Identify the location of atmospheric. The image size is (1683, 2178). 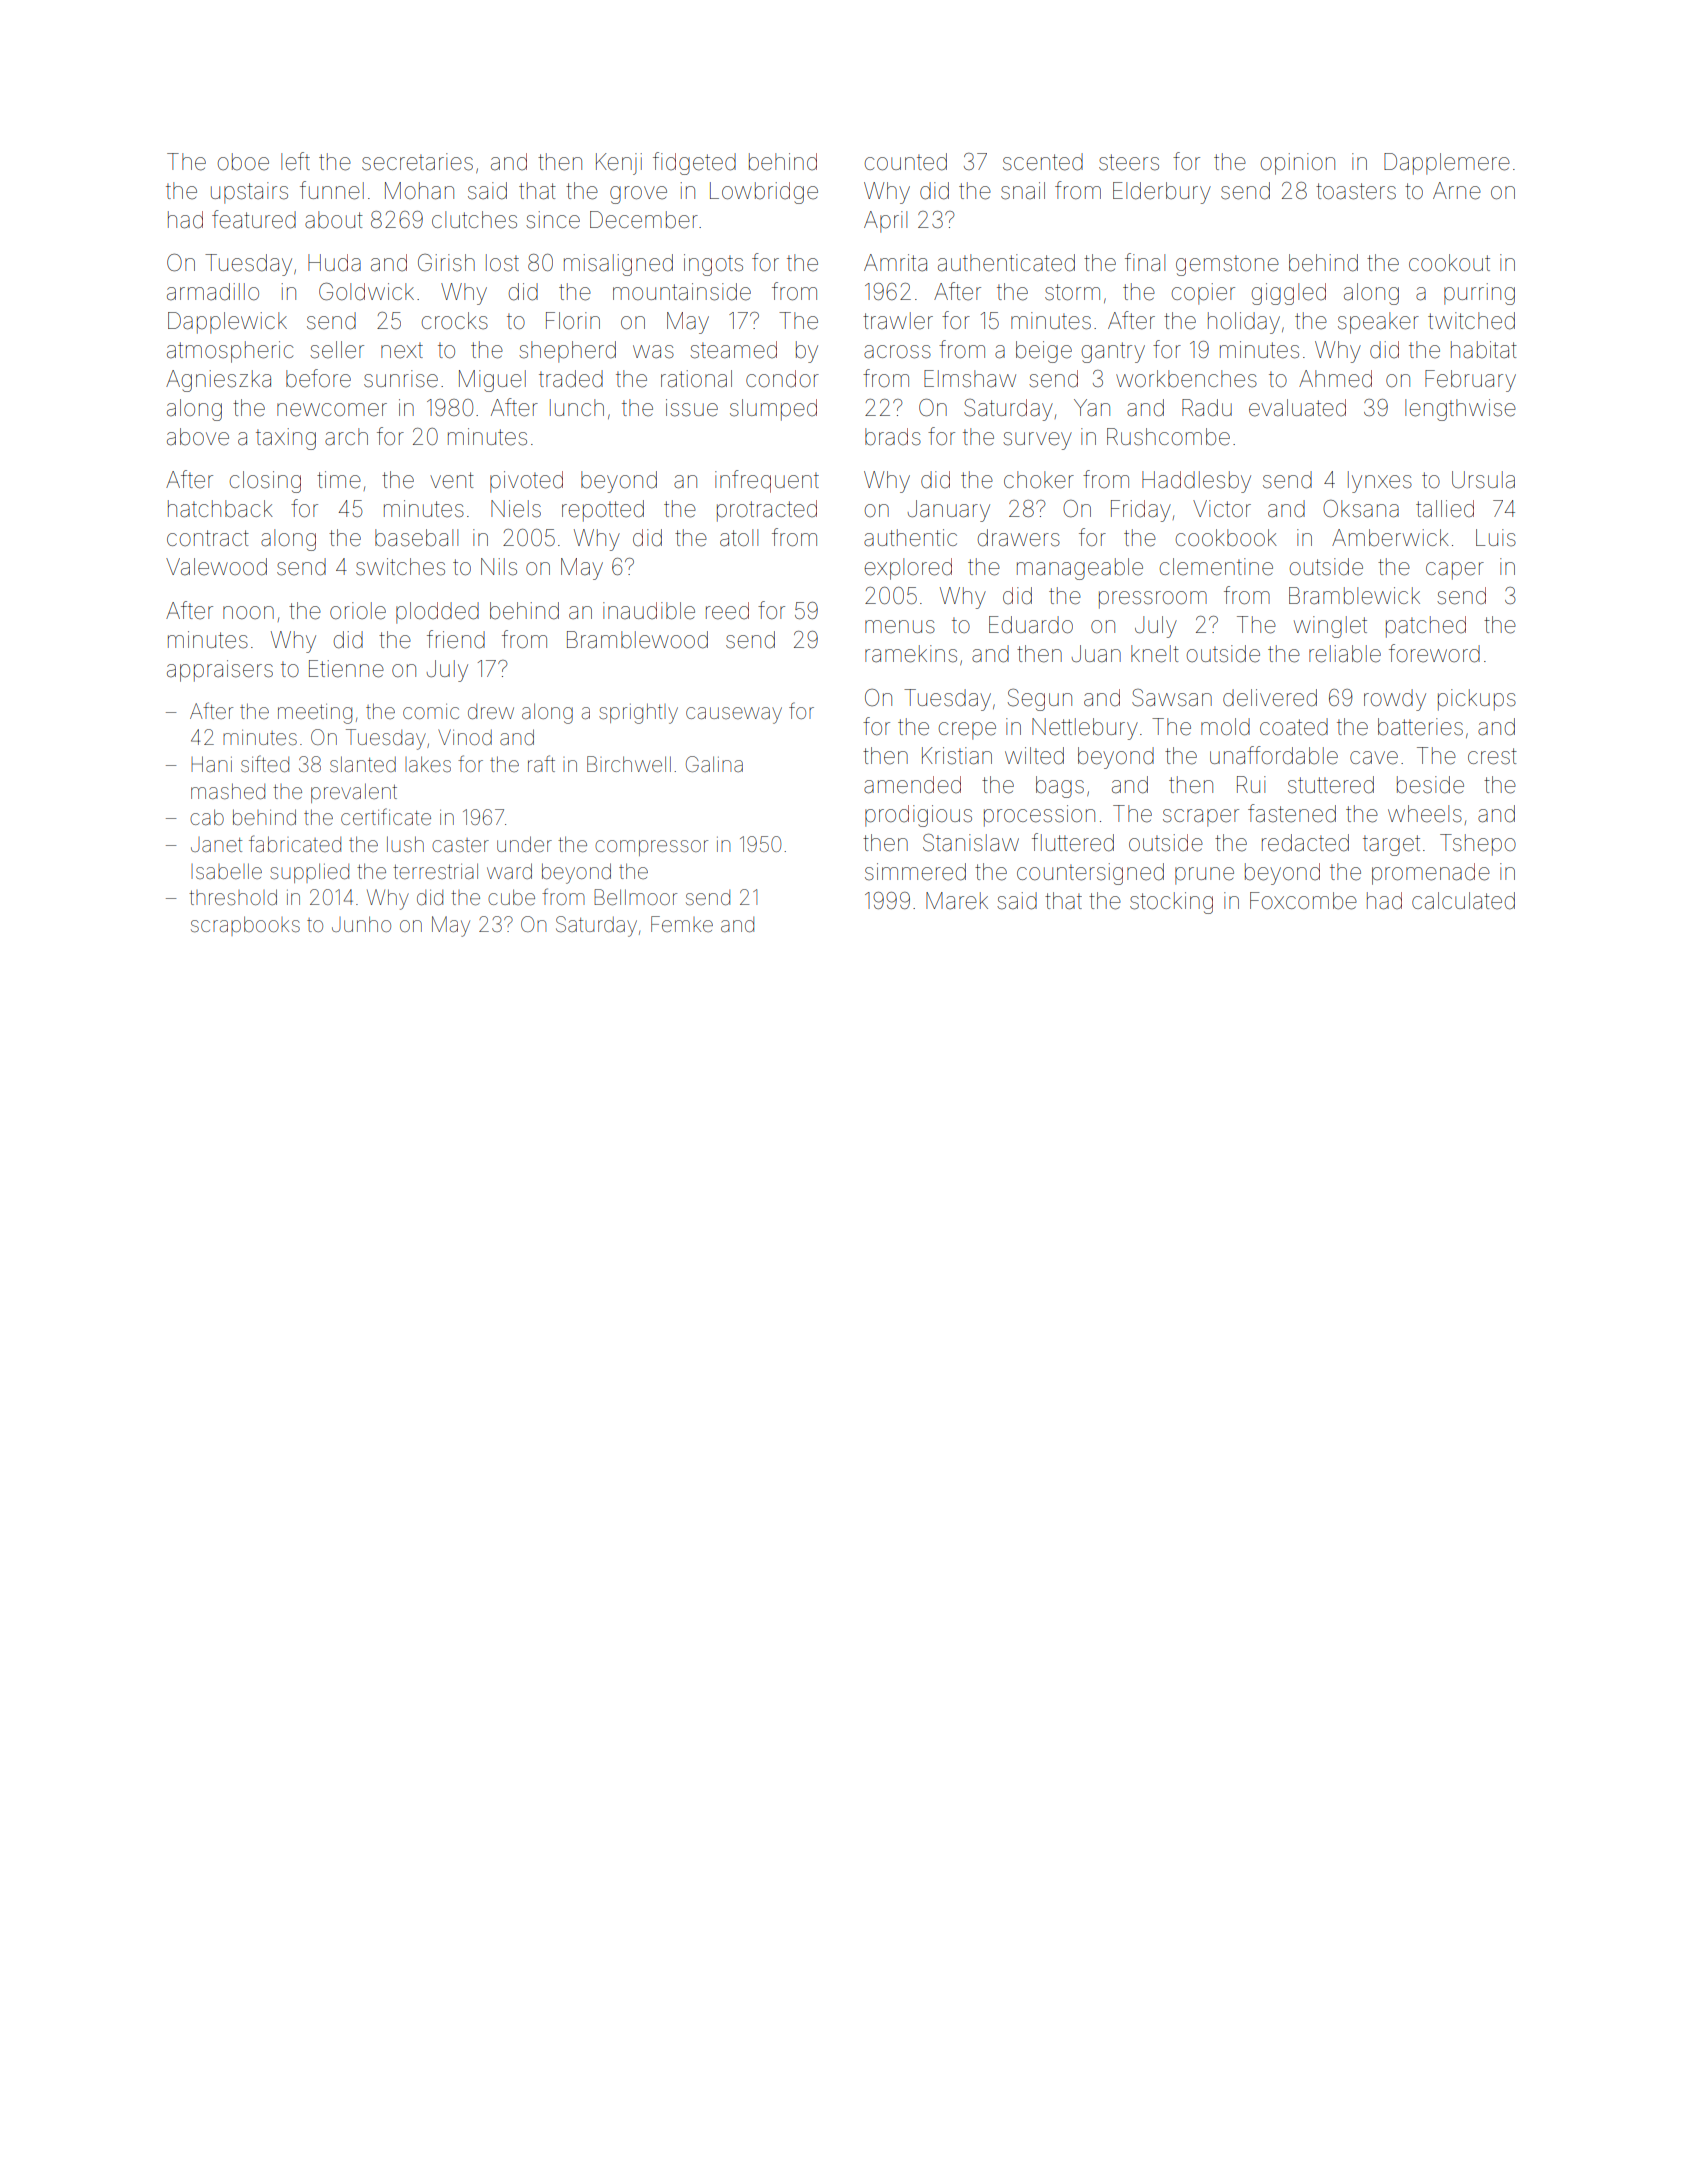
(230, 352).
